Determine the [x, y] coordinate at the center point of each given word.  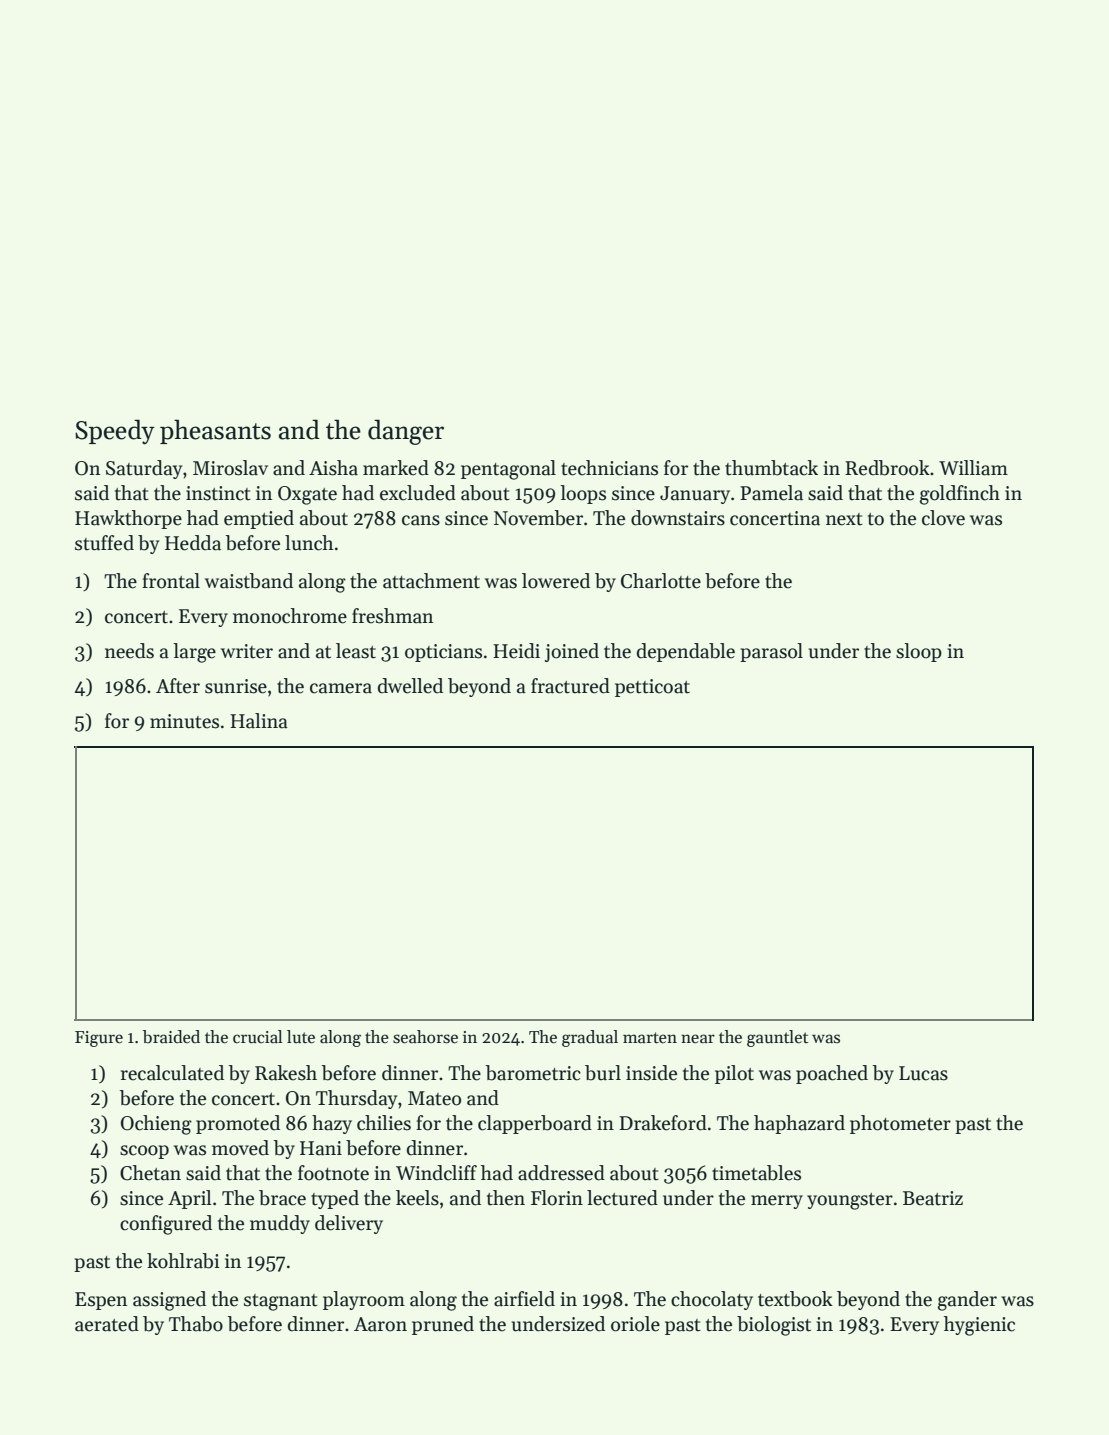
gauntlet [777, 1038]
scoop [144, 1152]
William [973, 468]
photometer [900, 1124]
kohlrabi [183, 1261]
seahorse [425, 1037]
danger [406, 432]
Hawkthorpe [128, 519]
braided [171, 1037]
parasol [771, 652]
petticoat [652, 688]
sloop [919, 652]
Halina [259, 721]
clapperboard [535, 1124]
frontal [171, 581]
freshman [392, 616]
